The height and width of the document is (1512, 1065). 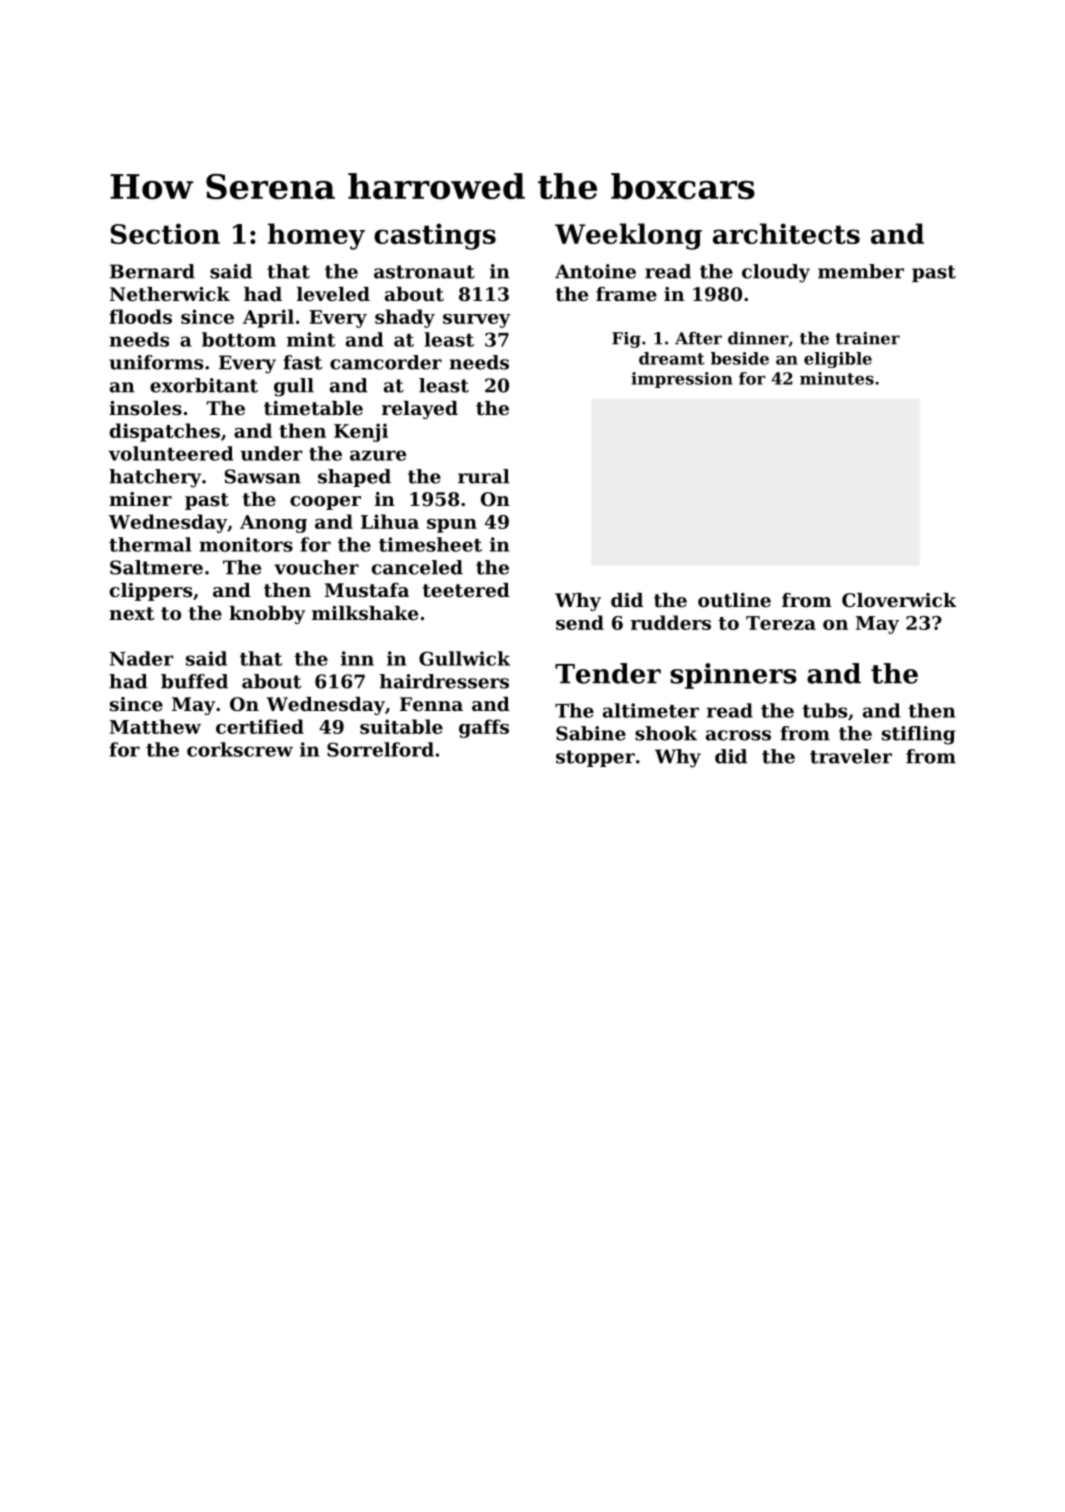 What do you see at coordinates (851, 756) in the document?
I see `traveler` at bounding box center [851, 756].
